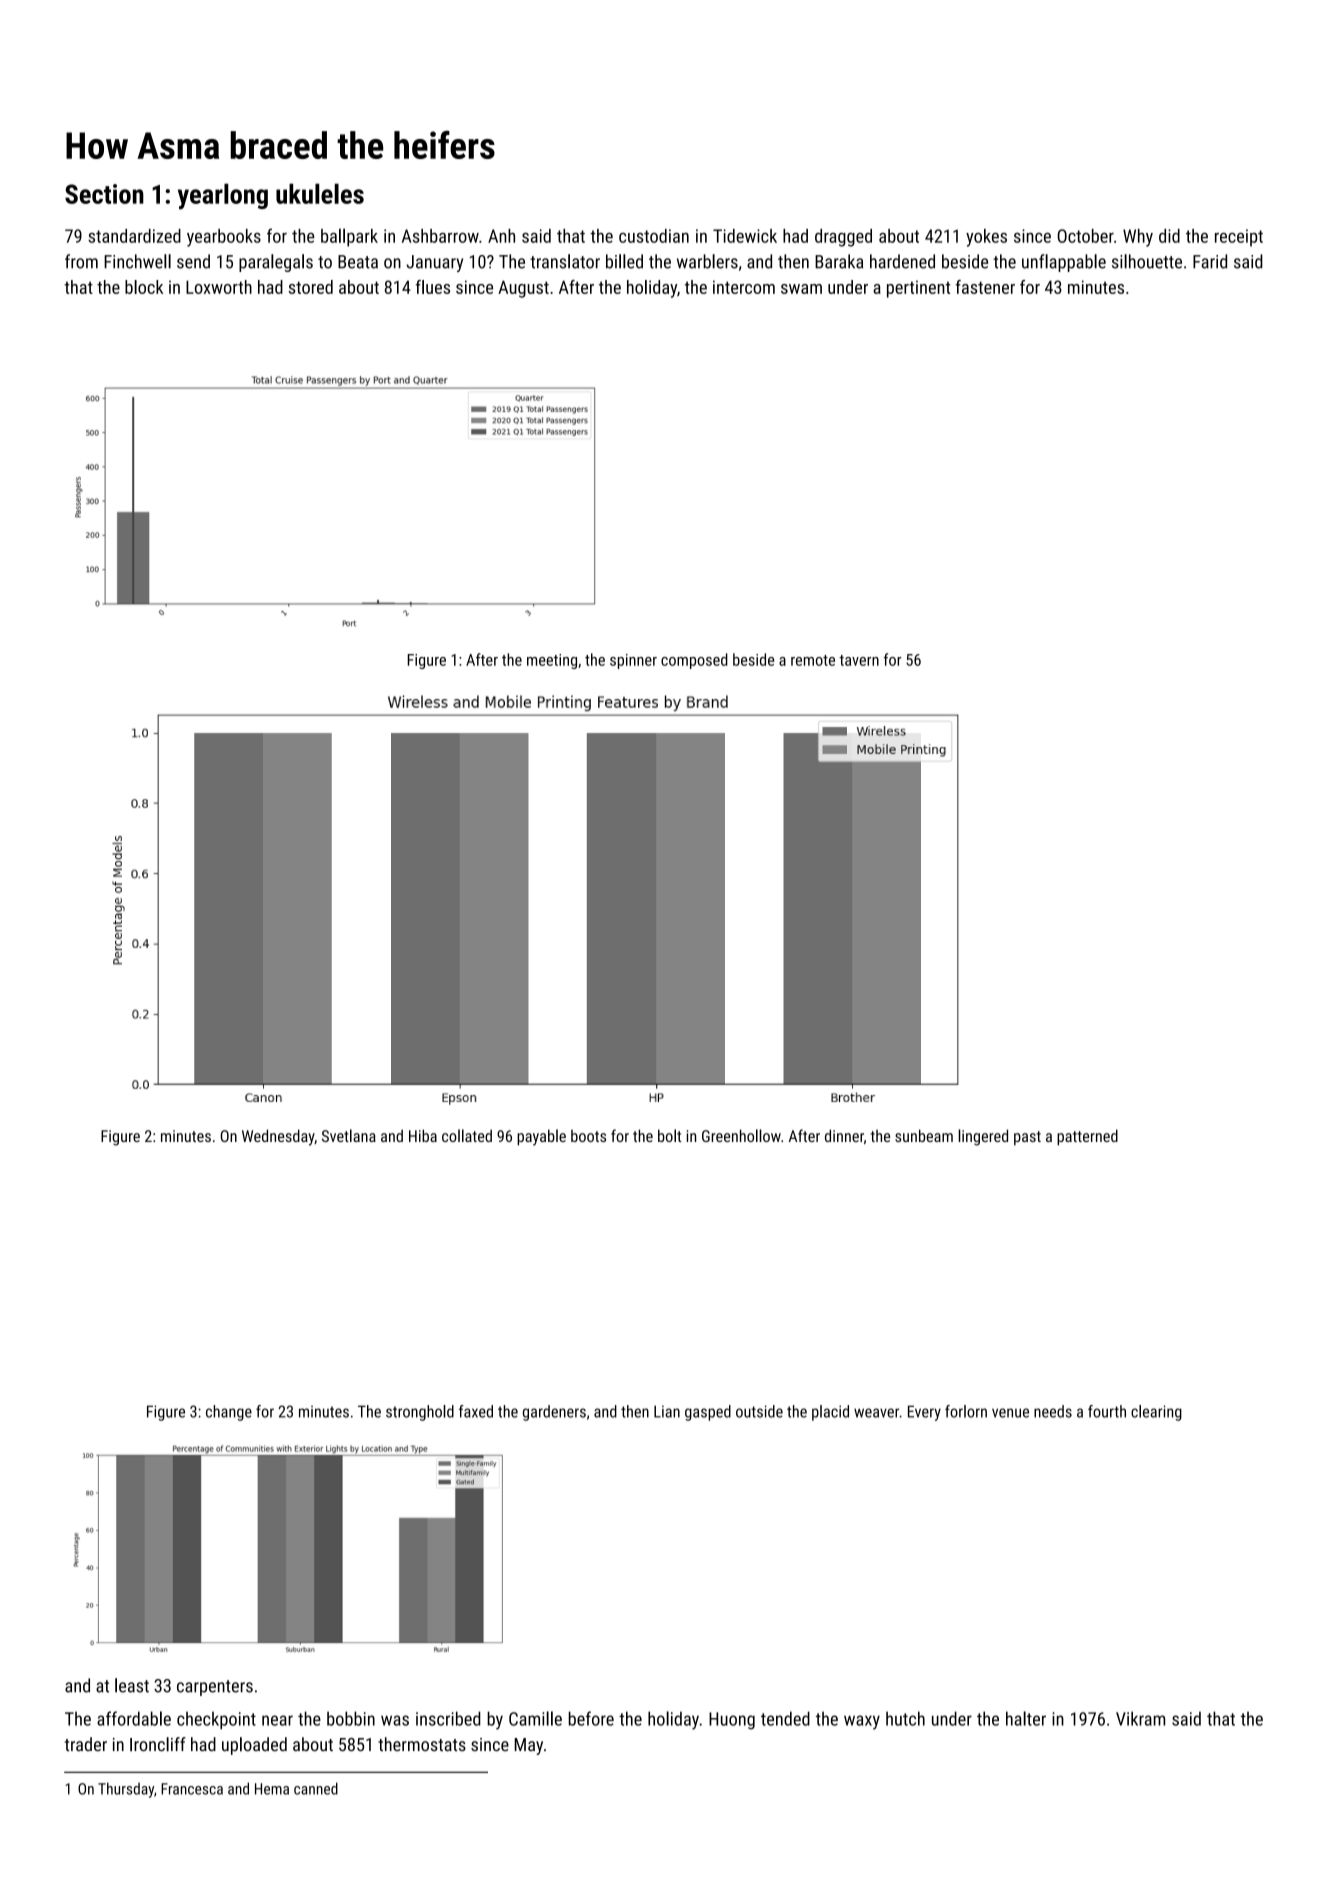 The image size is (1328, 1878). What do you see at coordinates (349, 1135) in the screenshot?
I see `Svetlana` at bounding box center [349, 1135].
